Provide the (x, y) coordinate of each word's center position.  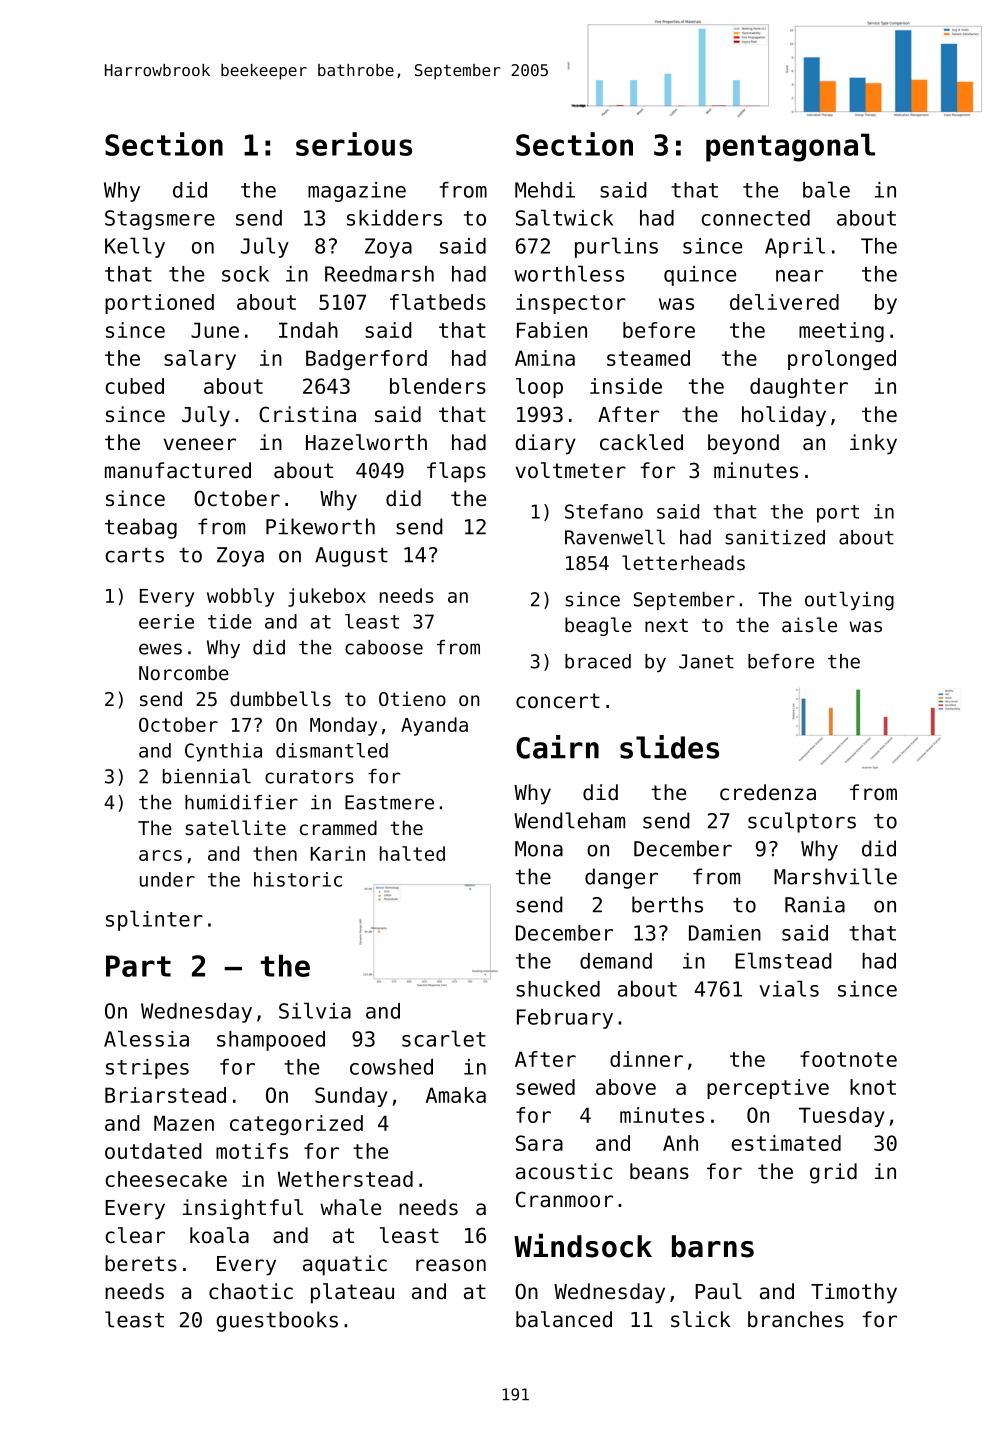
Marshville (835, 876)
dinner (646, 1059)
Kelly (135, 247)
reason (451, 1265)
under (167, 879)
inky (873, 444)
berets (141, 1263)
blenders (438, 386)
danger (621, 878)
